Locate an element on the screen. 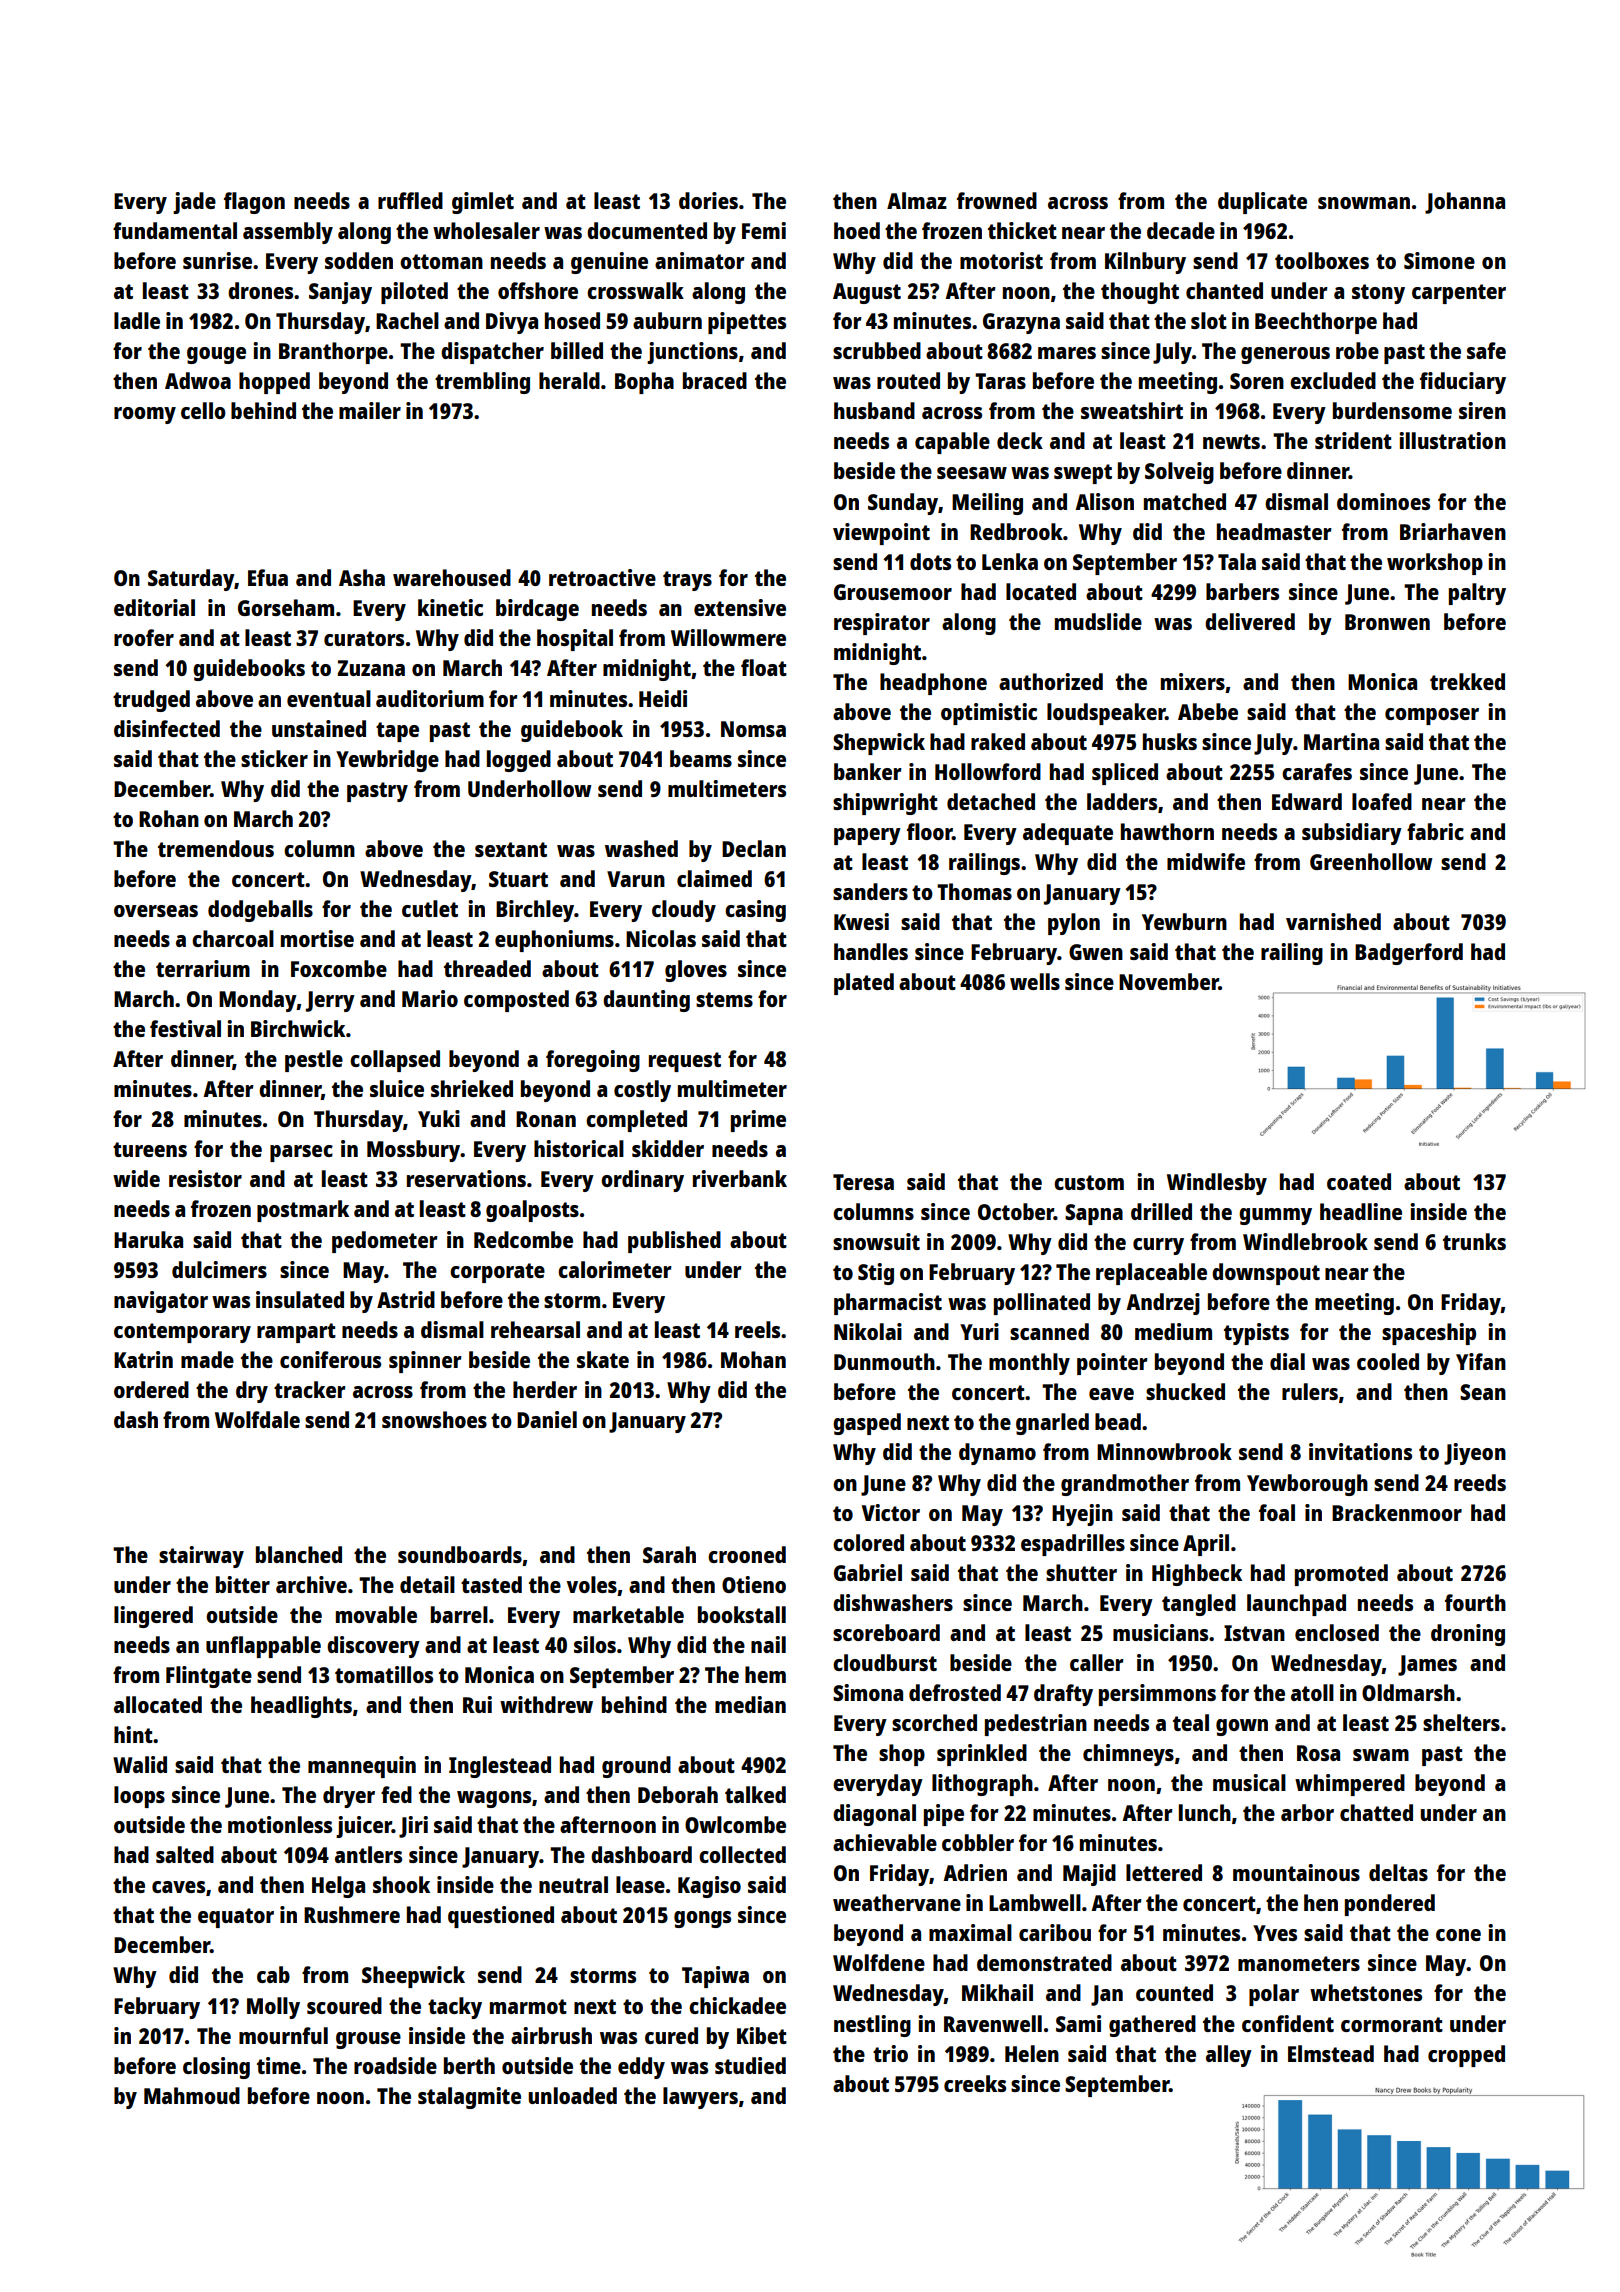  trekked is located at coordinates (1467, 681).
